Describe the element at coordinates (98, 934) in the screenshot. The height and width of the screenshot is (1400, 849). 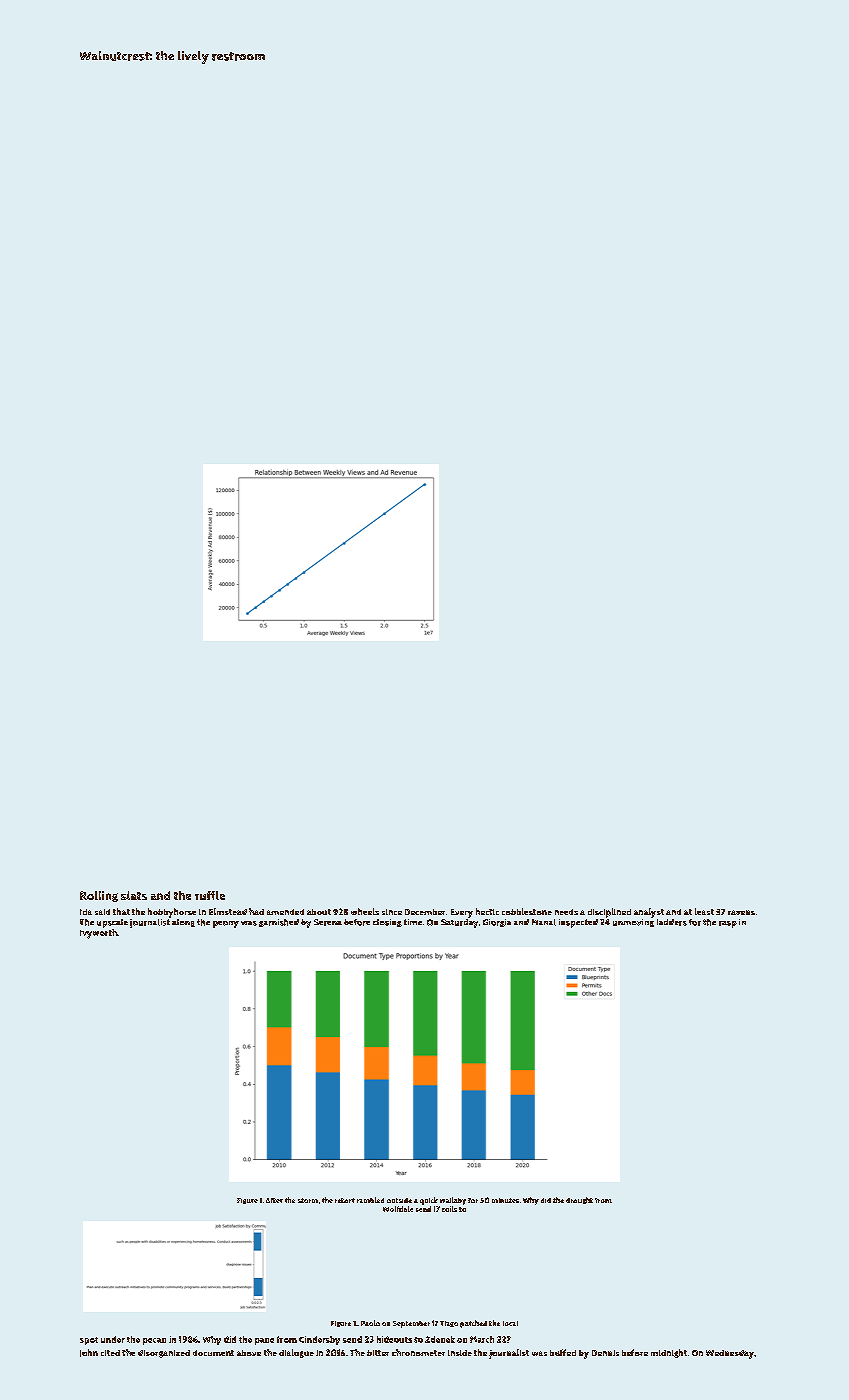
I see `Ivyworth` at that location.
